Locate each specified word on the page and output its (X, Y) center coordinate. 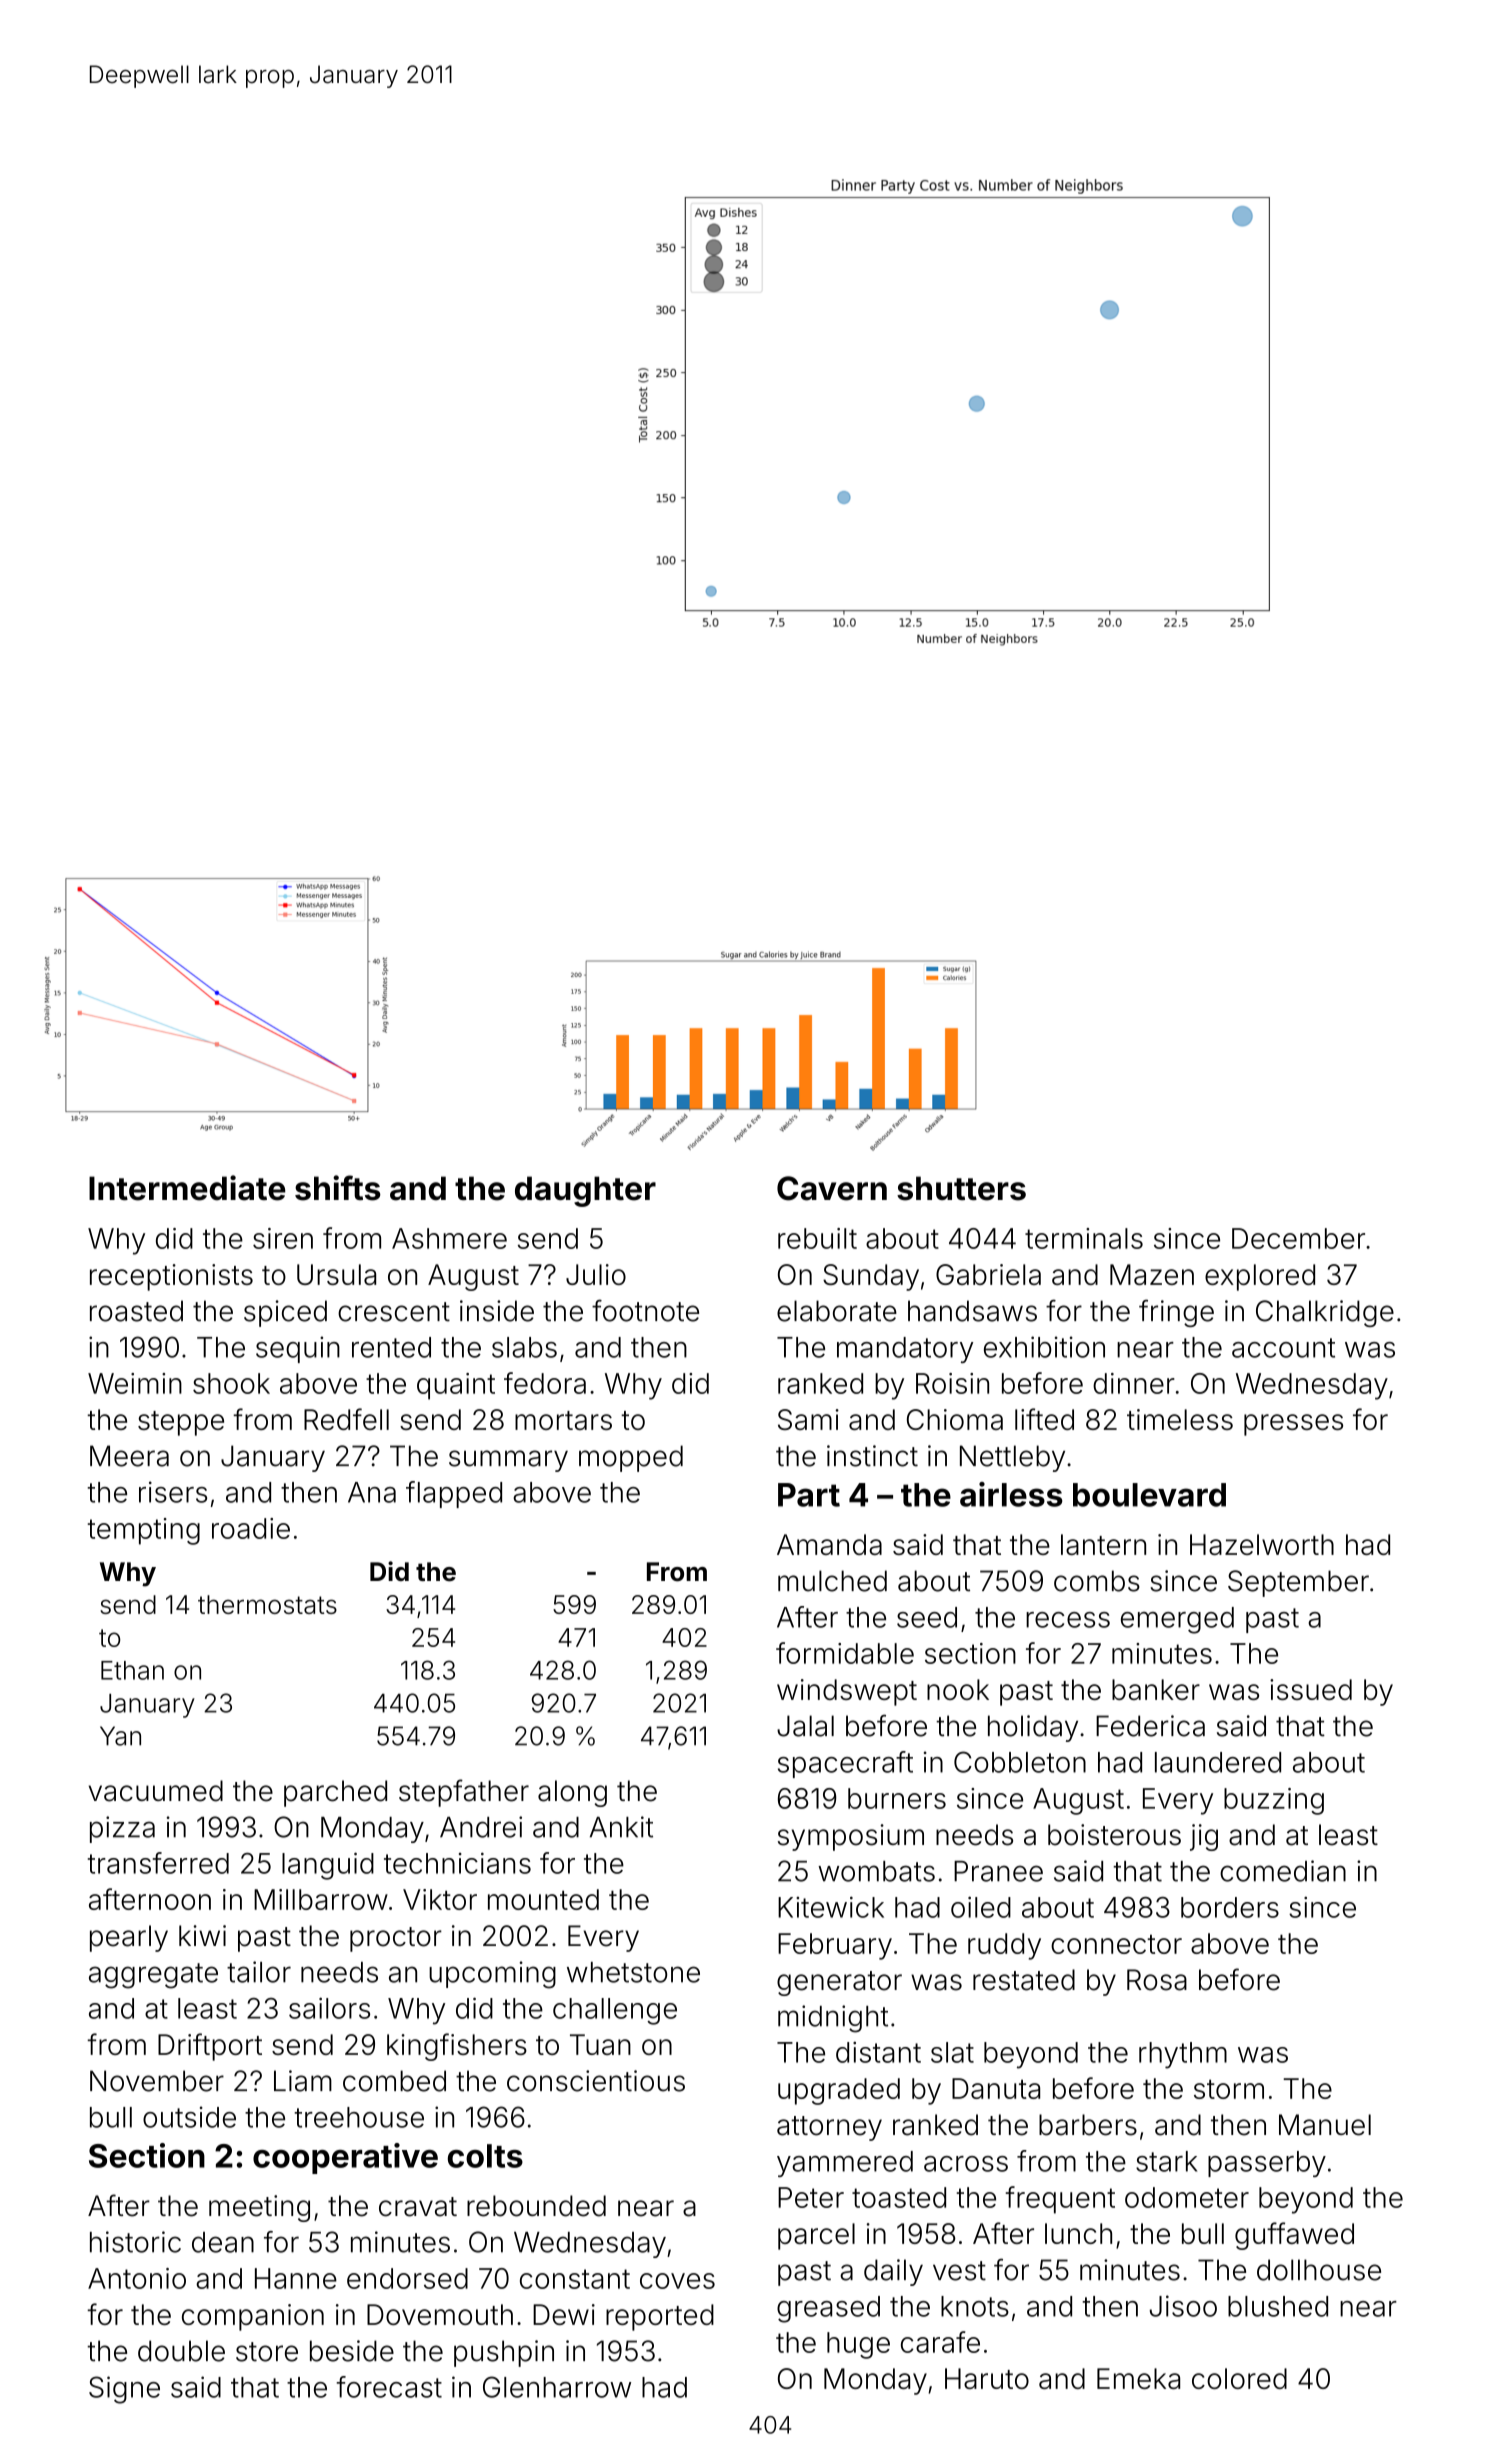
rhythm (1183, 2055)
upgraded (839, 2091)
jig (1204, 1837)
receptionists (171, 1277)
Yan (120, 1736)
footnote (645, 1310)
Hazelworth (1262, 1544)
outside (189, 2117)
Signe (124, 2390)
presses (1293, 1425)
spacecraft (845, 1764)
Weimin (135, 1383)
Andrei (481, 1827)
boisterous (1114, 1835)
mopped (631, 1458)
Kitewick (831, 1907)
